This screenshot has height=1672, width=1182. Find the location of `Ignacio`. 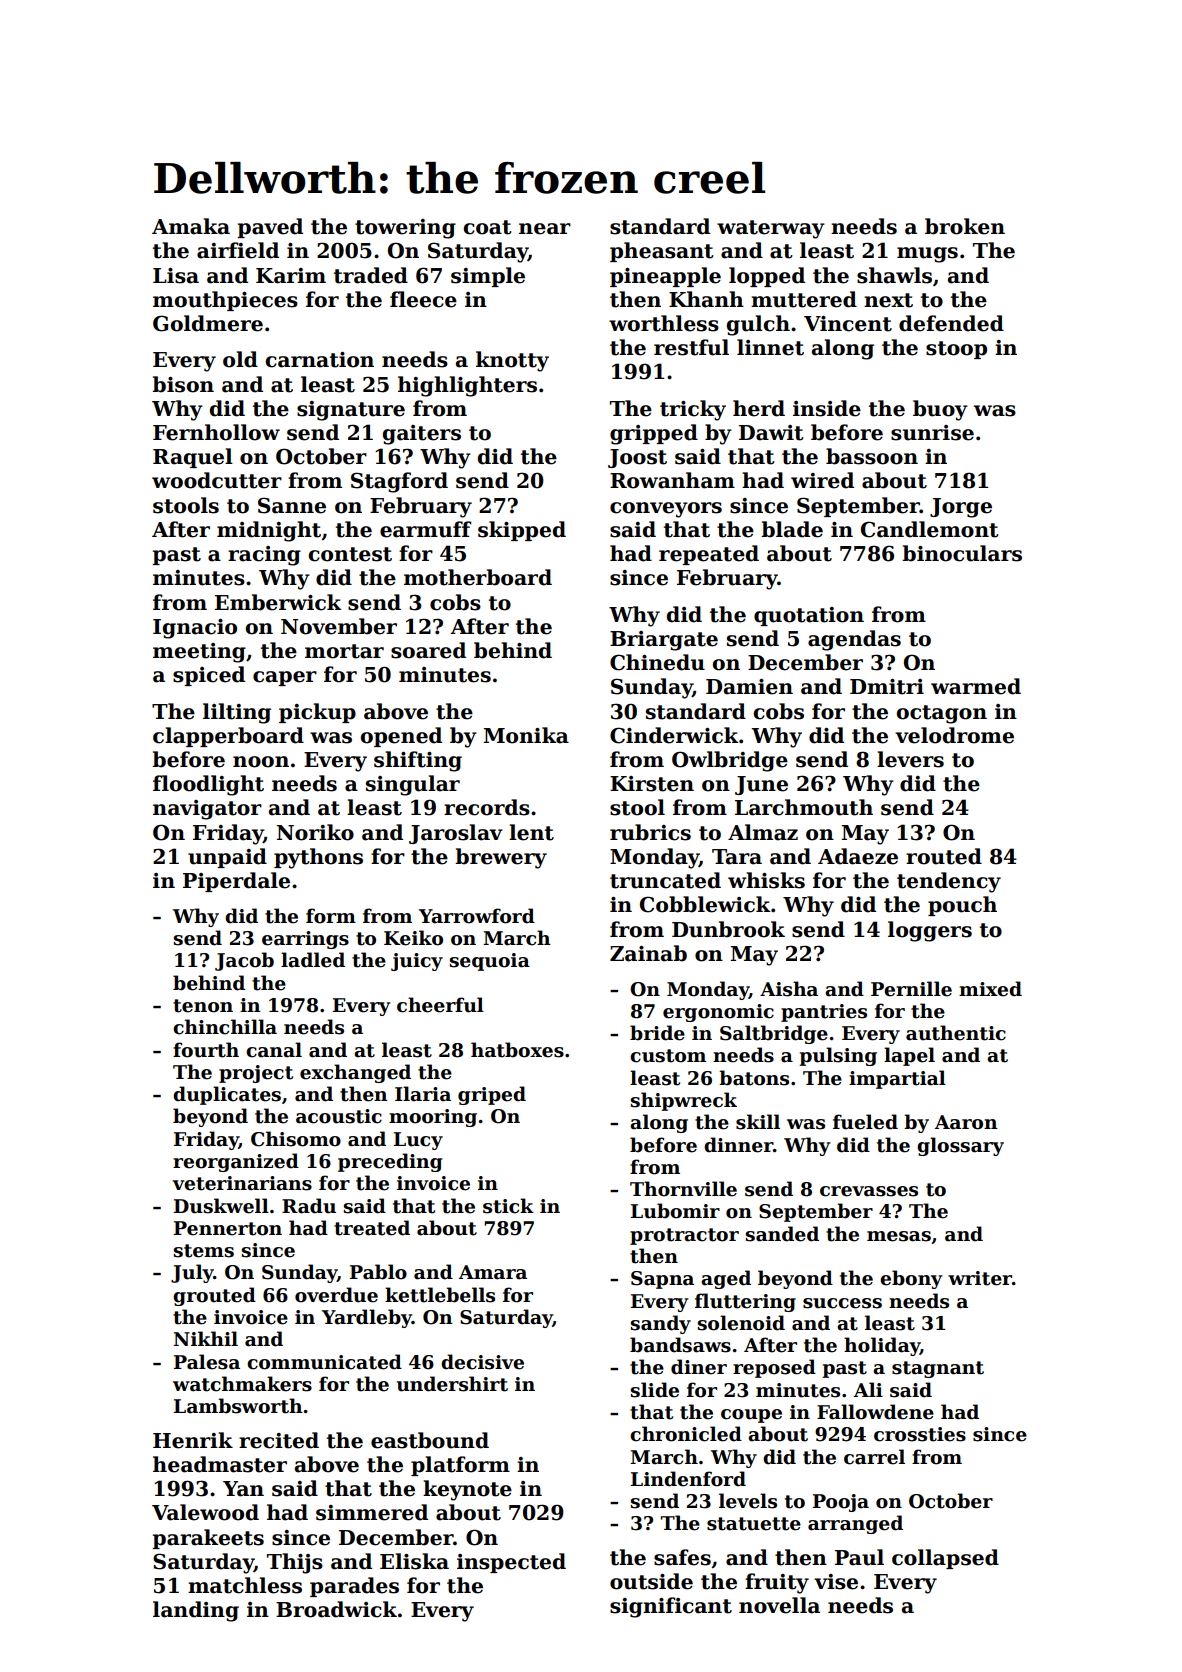

Ignacio is located at coordinates (195, 629).
